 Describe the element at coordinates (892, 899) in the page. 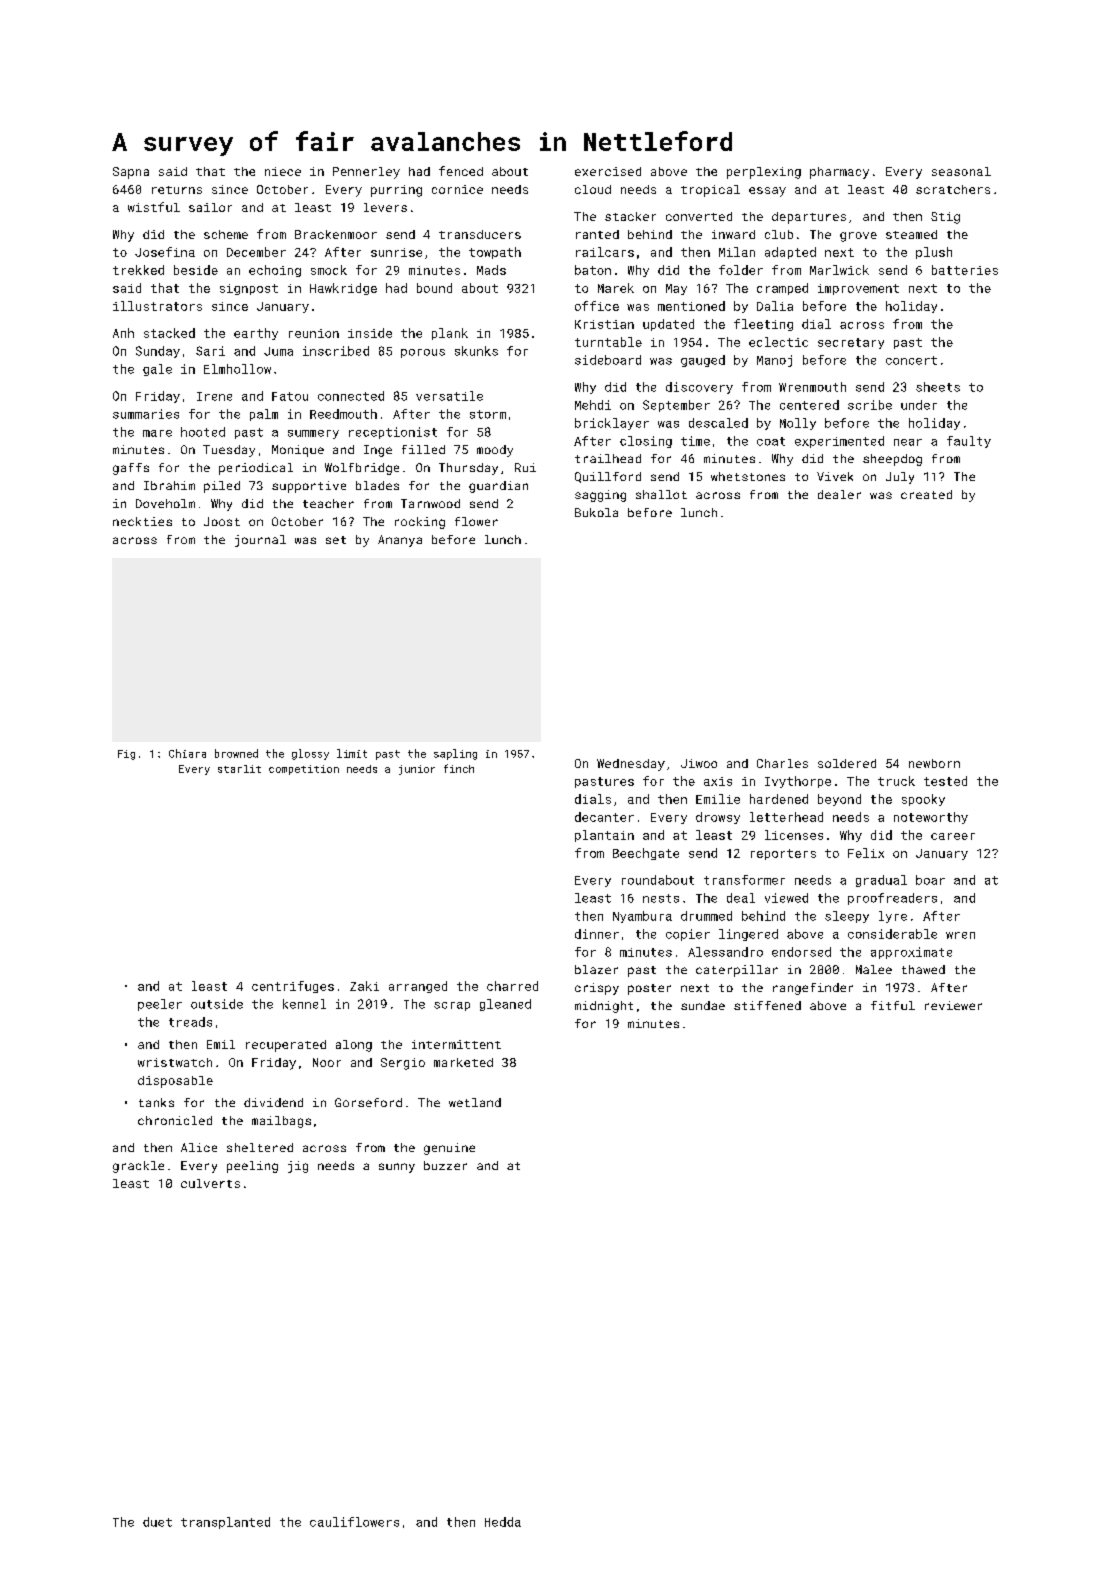

I see `proofreaders` at that location.
